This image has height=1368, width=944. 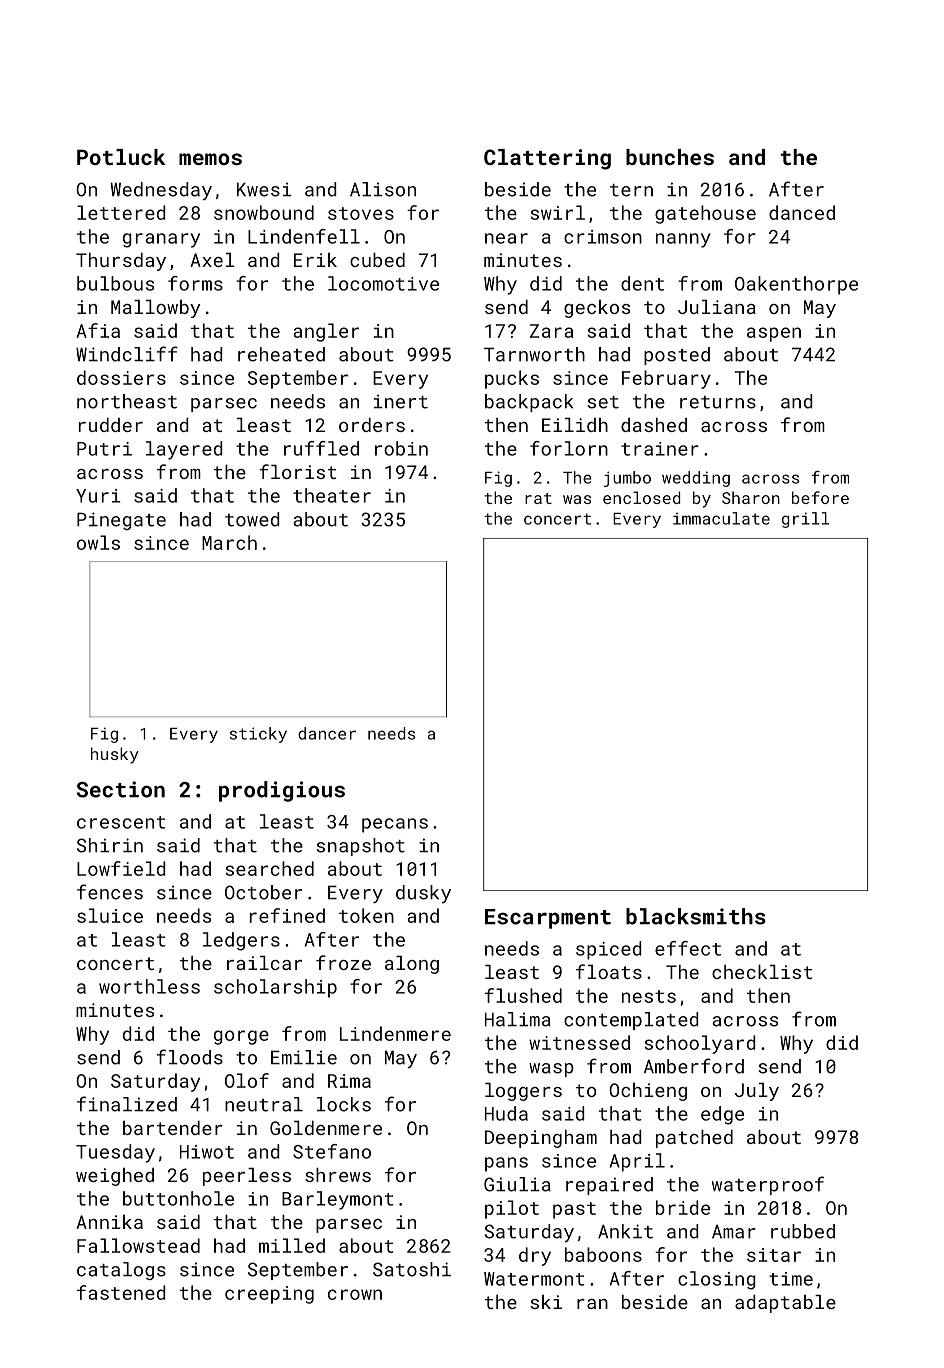 What do you see at coordinates (121, 212) in the image?
I see `lettered` at bounding box center [121, 212].
